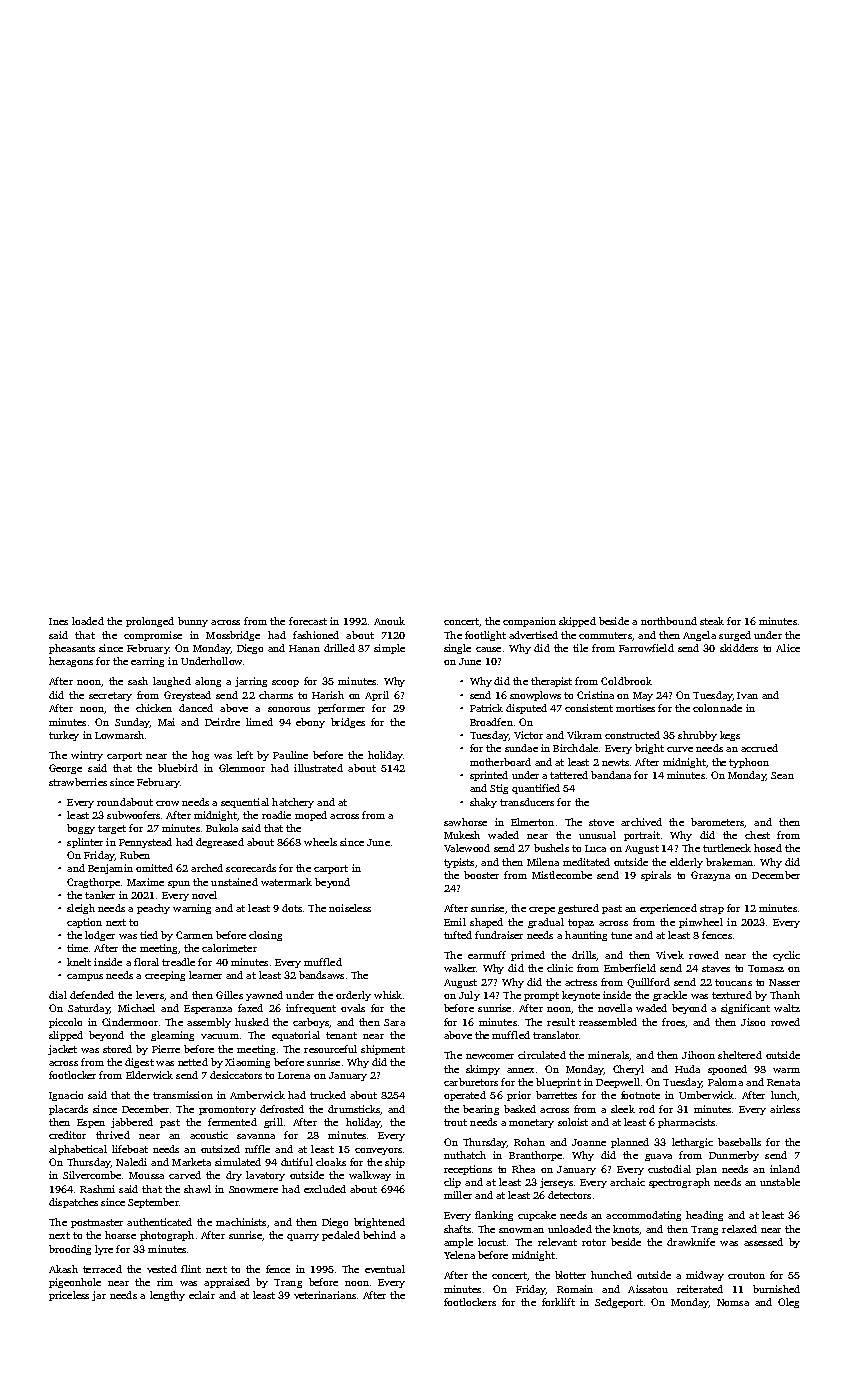 The height and width of the document is (1400, 849). Describe the element at coordinates (69, 1296) in the document. I see `priceless` at that location.
